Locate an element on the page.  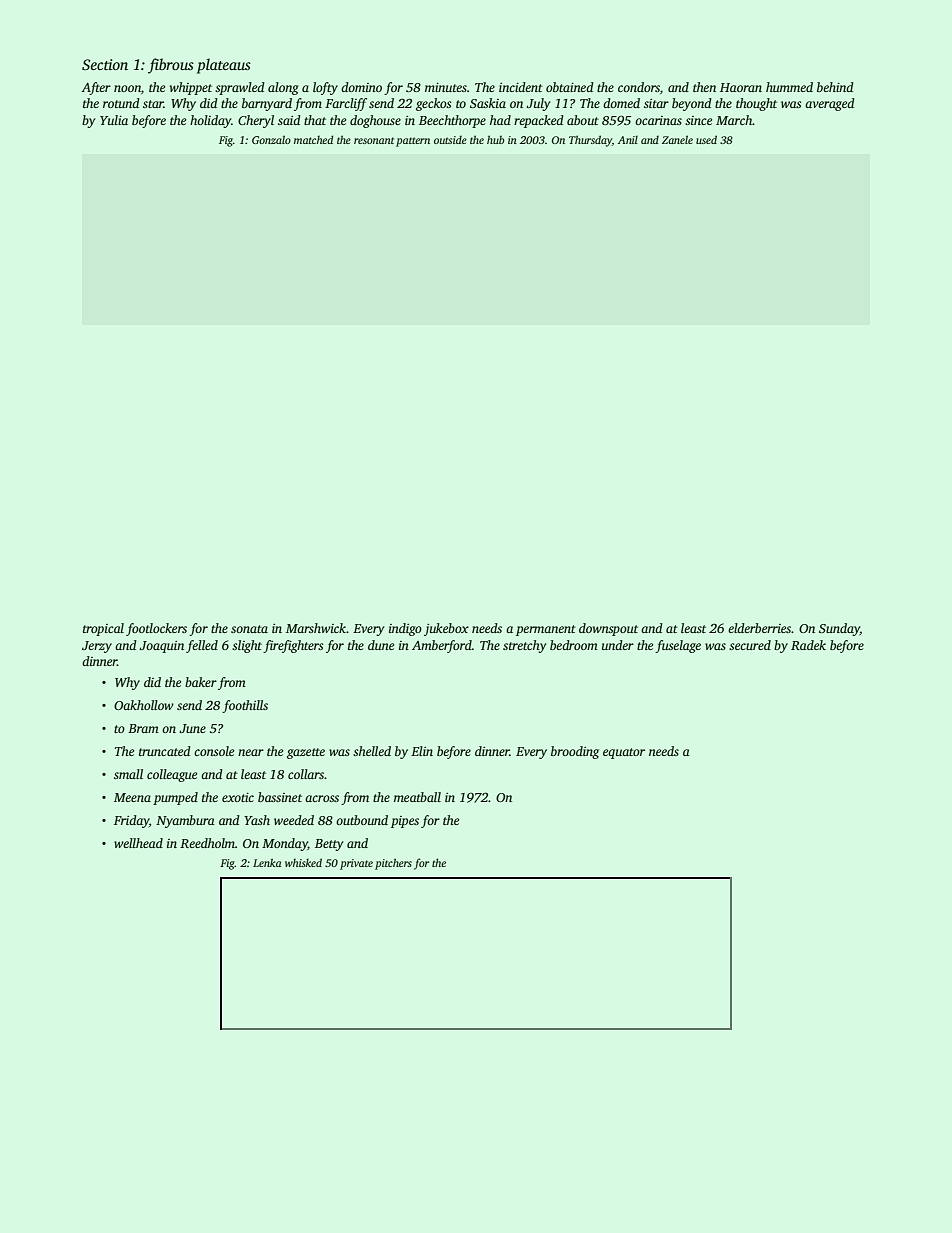
Lenka is located at coordinates (267, 862).
